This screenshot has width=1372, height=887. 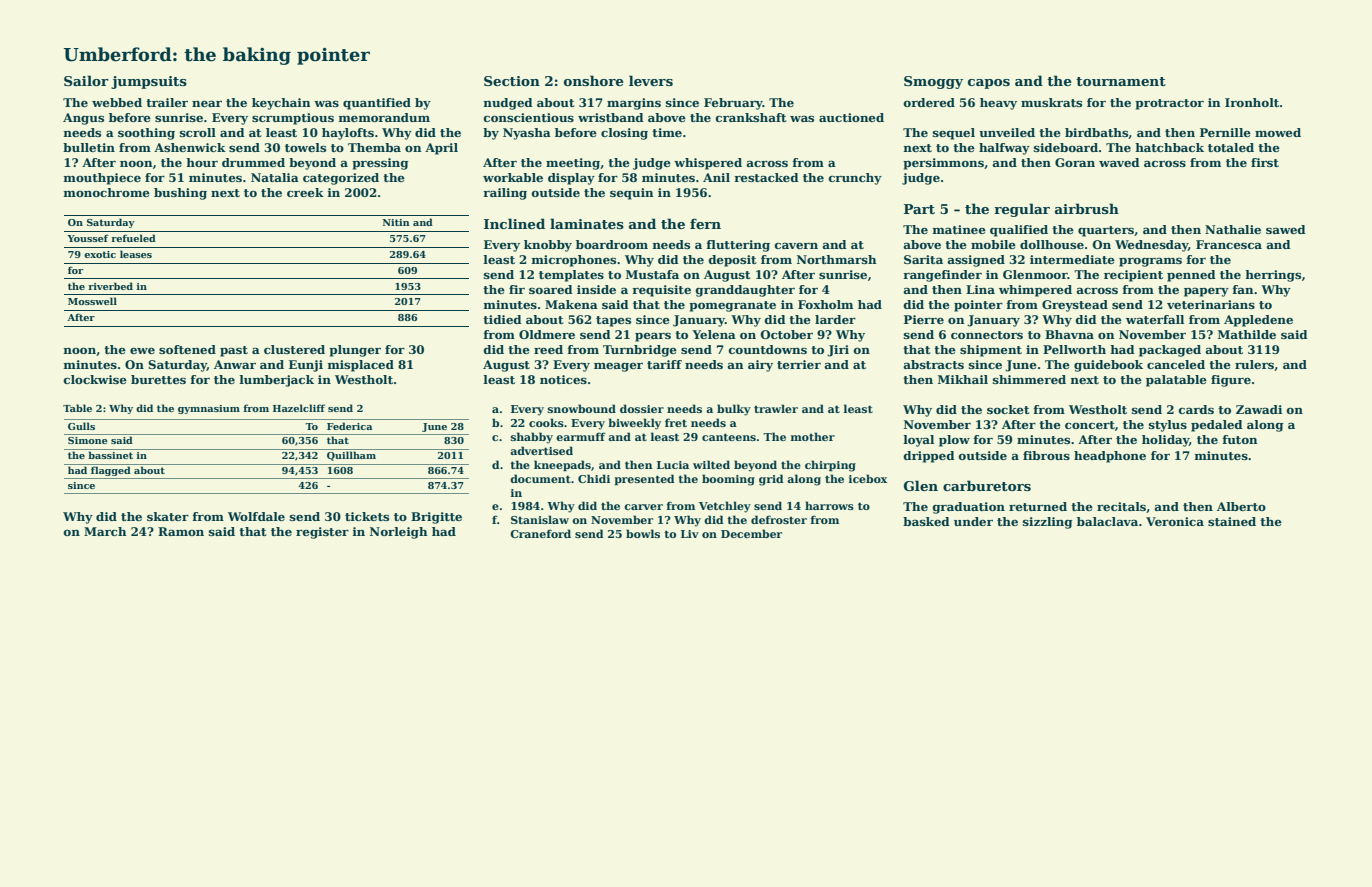 What do you see at coordinates (786, 334) in the screenshot?
I see `October` at bounding box center [786, 334].
